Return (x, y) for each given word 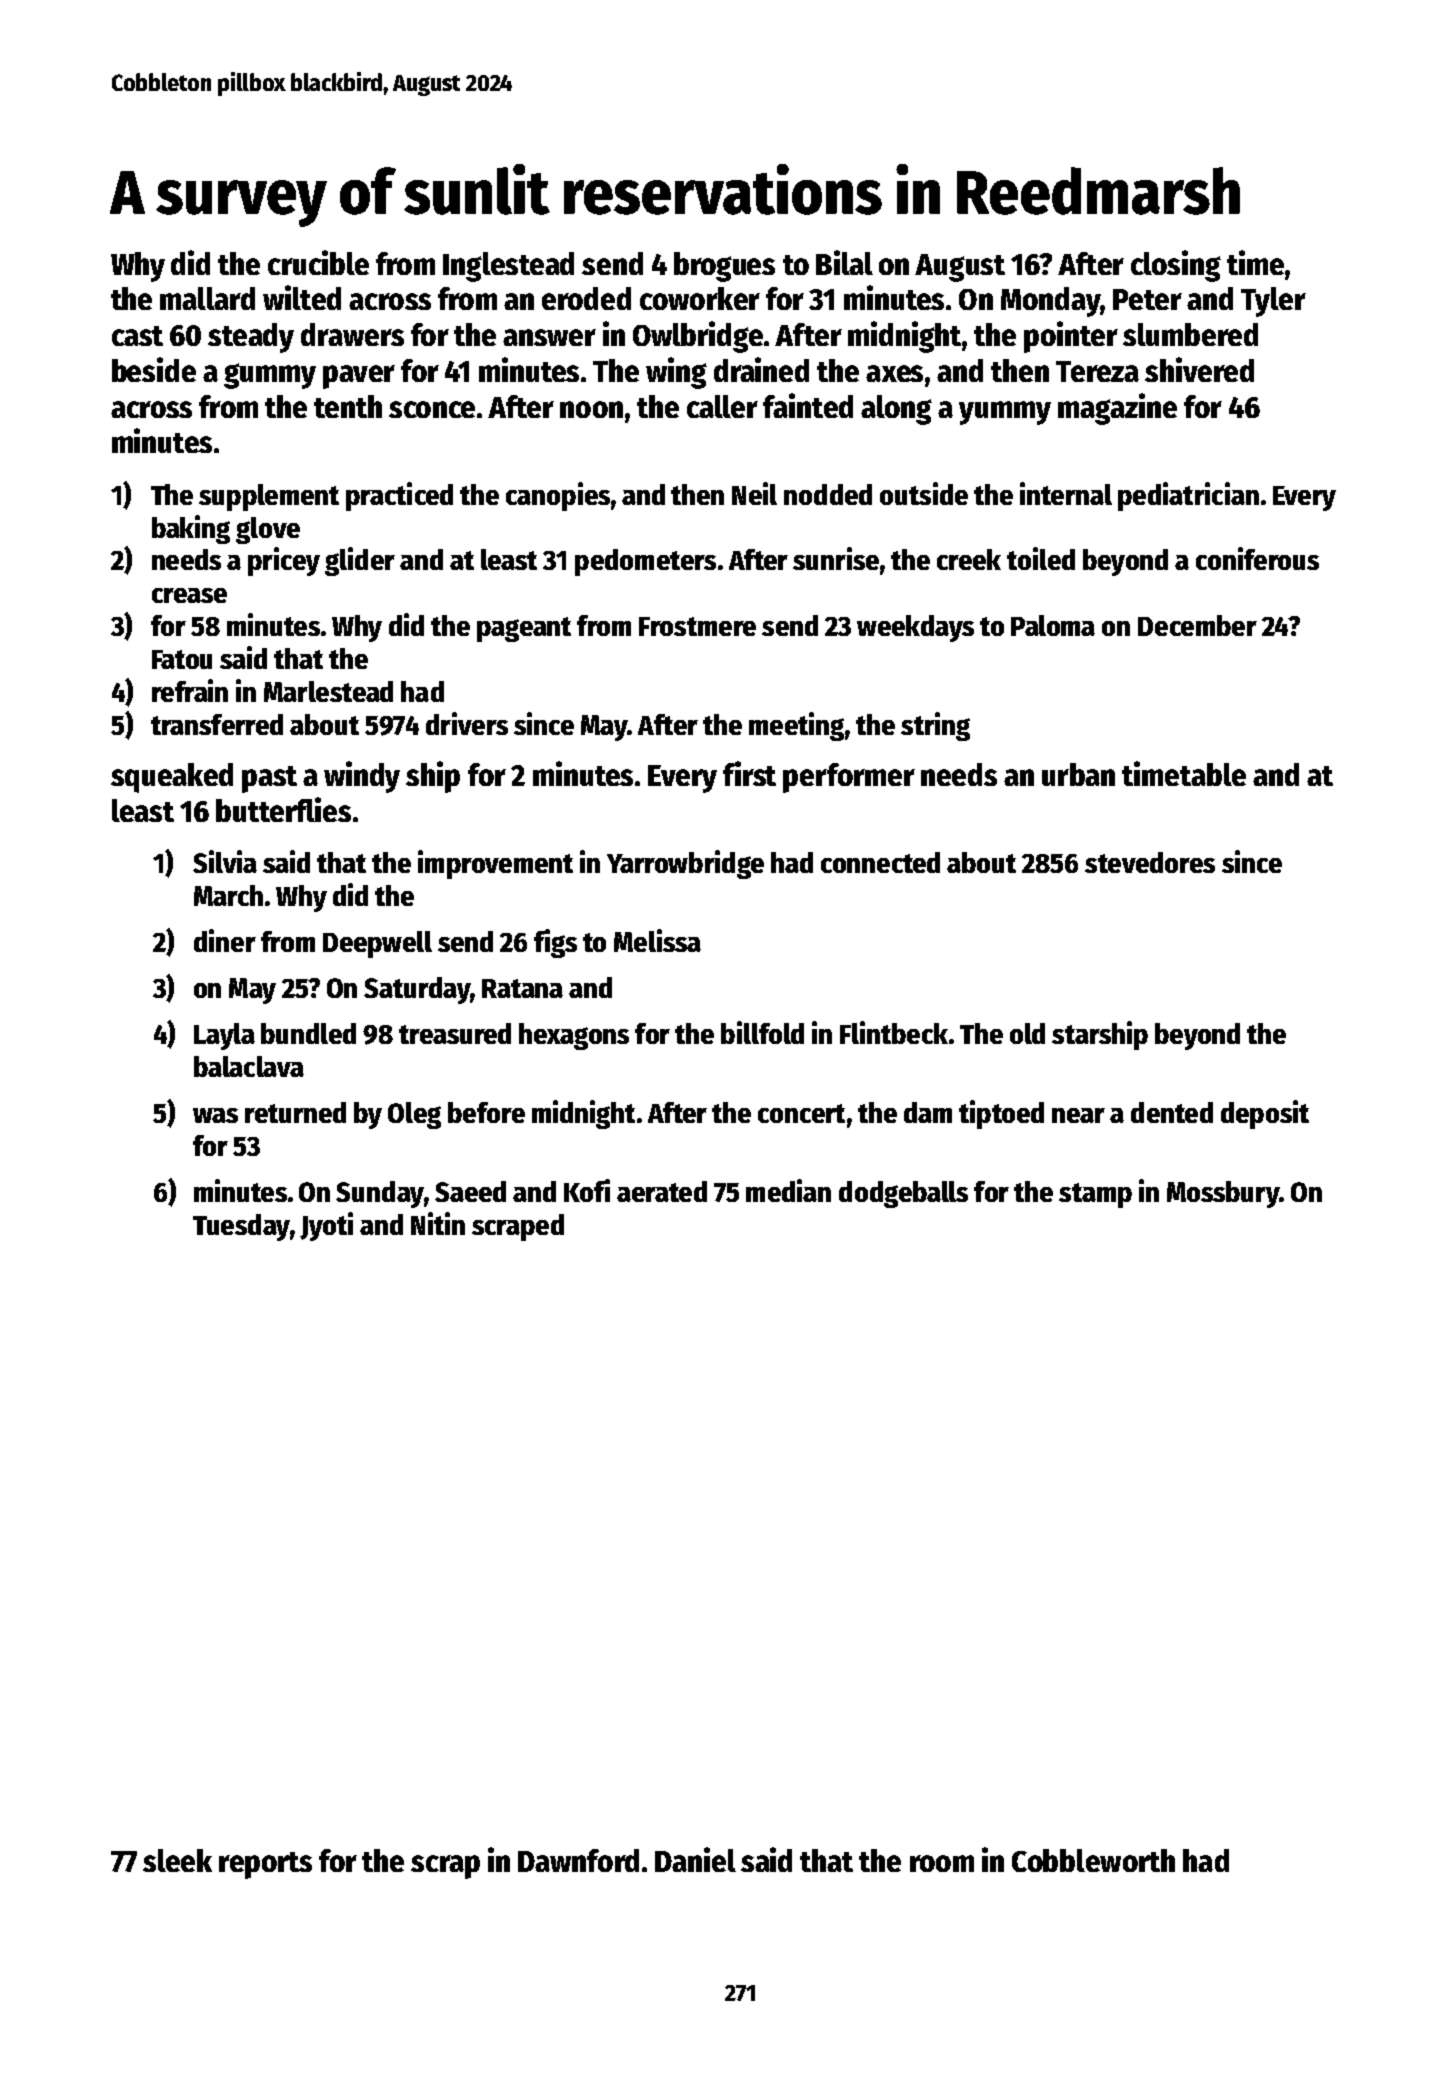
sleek (177, 1860)
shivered (1199, 369)
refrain (190, 690)
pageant (524, 629)
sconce (432, 409)
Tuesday (241, 1227)
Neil (754, 493)
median (788, 1190)
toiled (1041, 558)
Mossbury (1223, 1194)
